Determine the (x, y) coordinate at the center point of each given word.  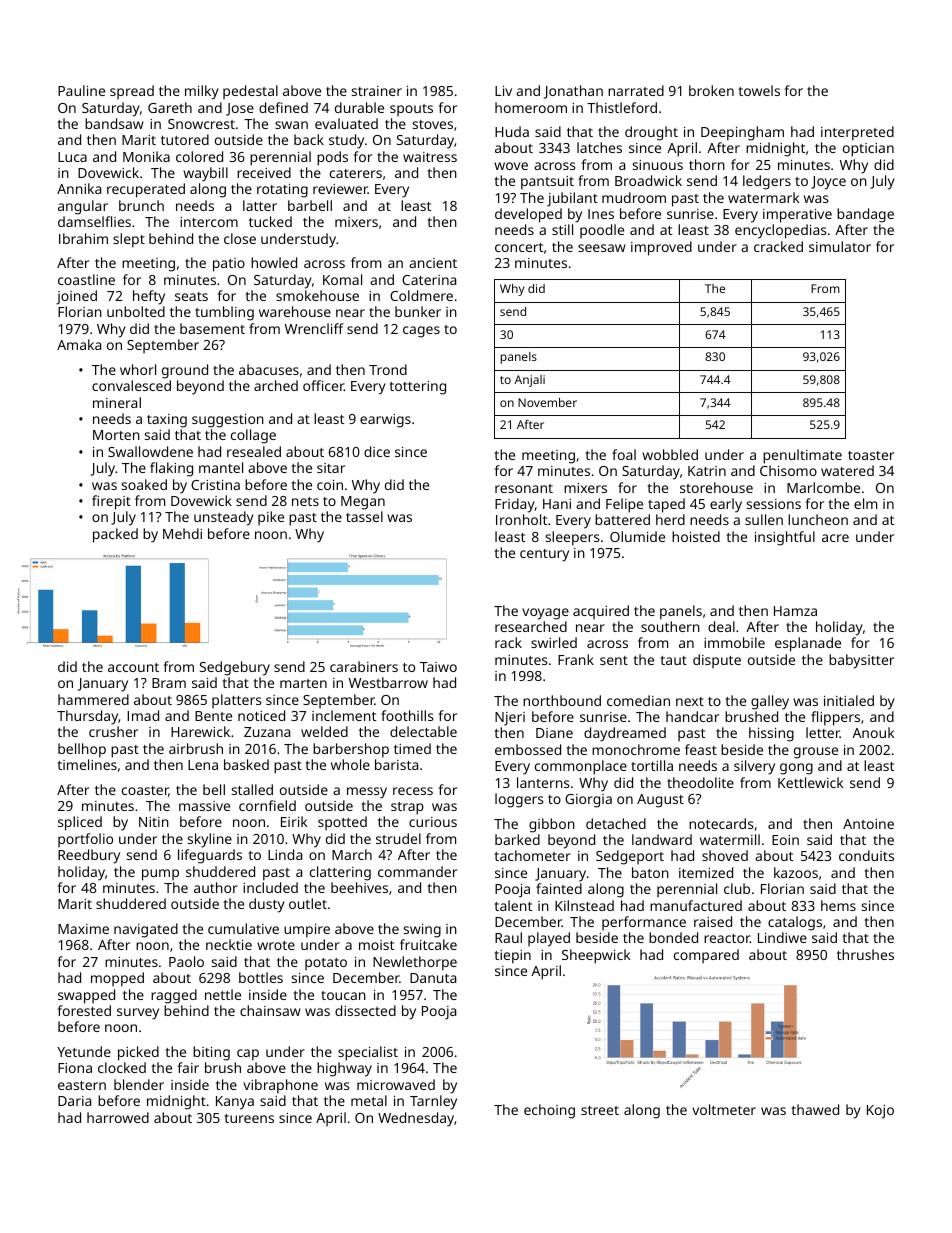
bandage (865, 215)
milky (202, 92)
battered (622, 519)
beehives (359, 887)
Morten (116, 435)
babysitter (861, 661)
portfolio (85, 840)
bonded (673, 937)
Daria (74, 1101)
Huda (512, 131)
